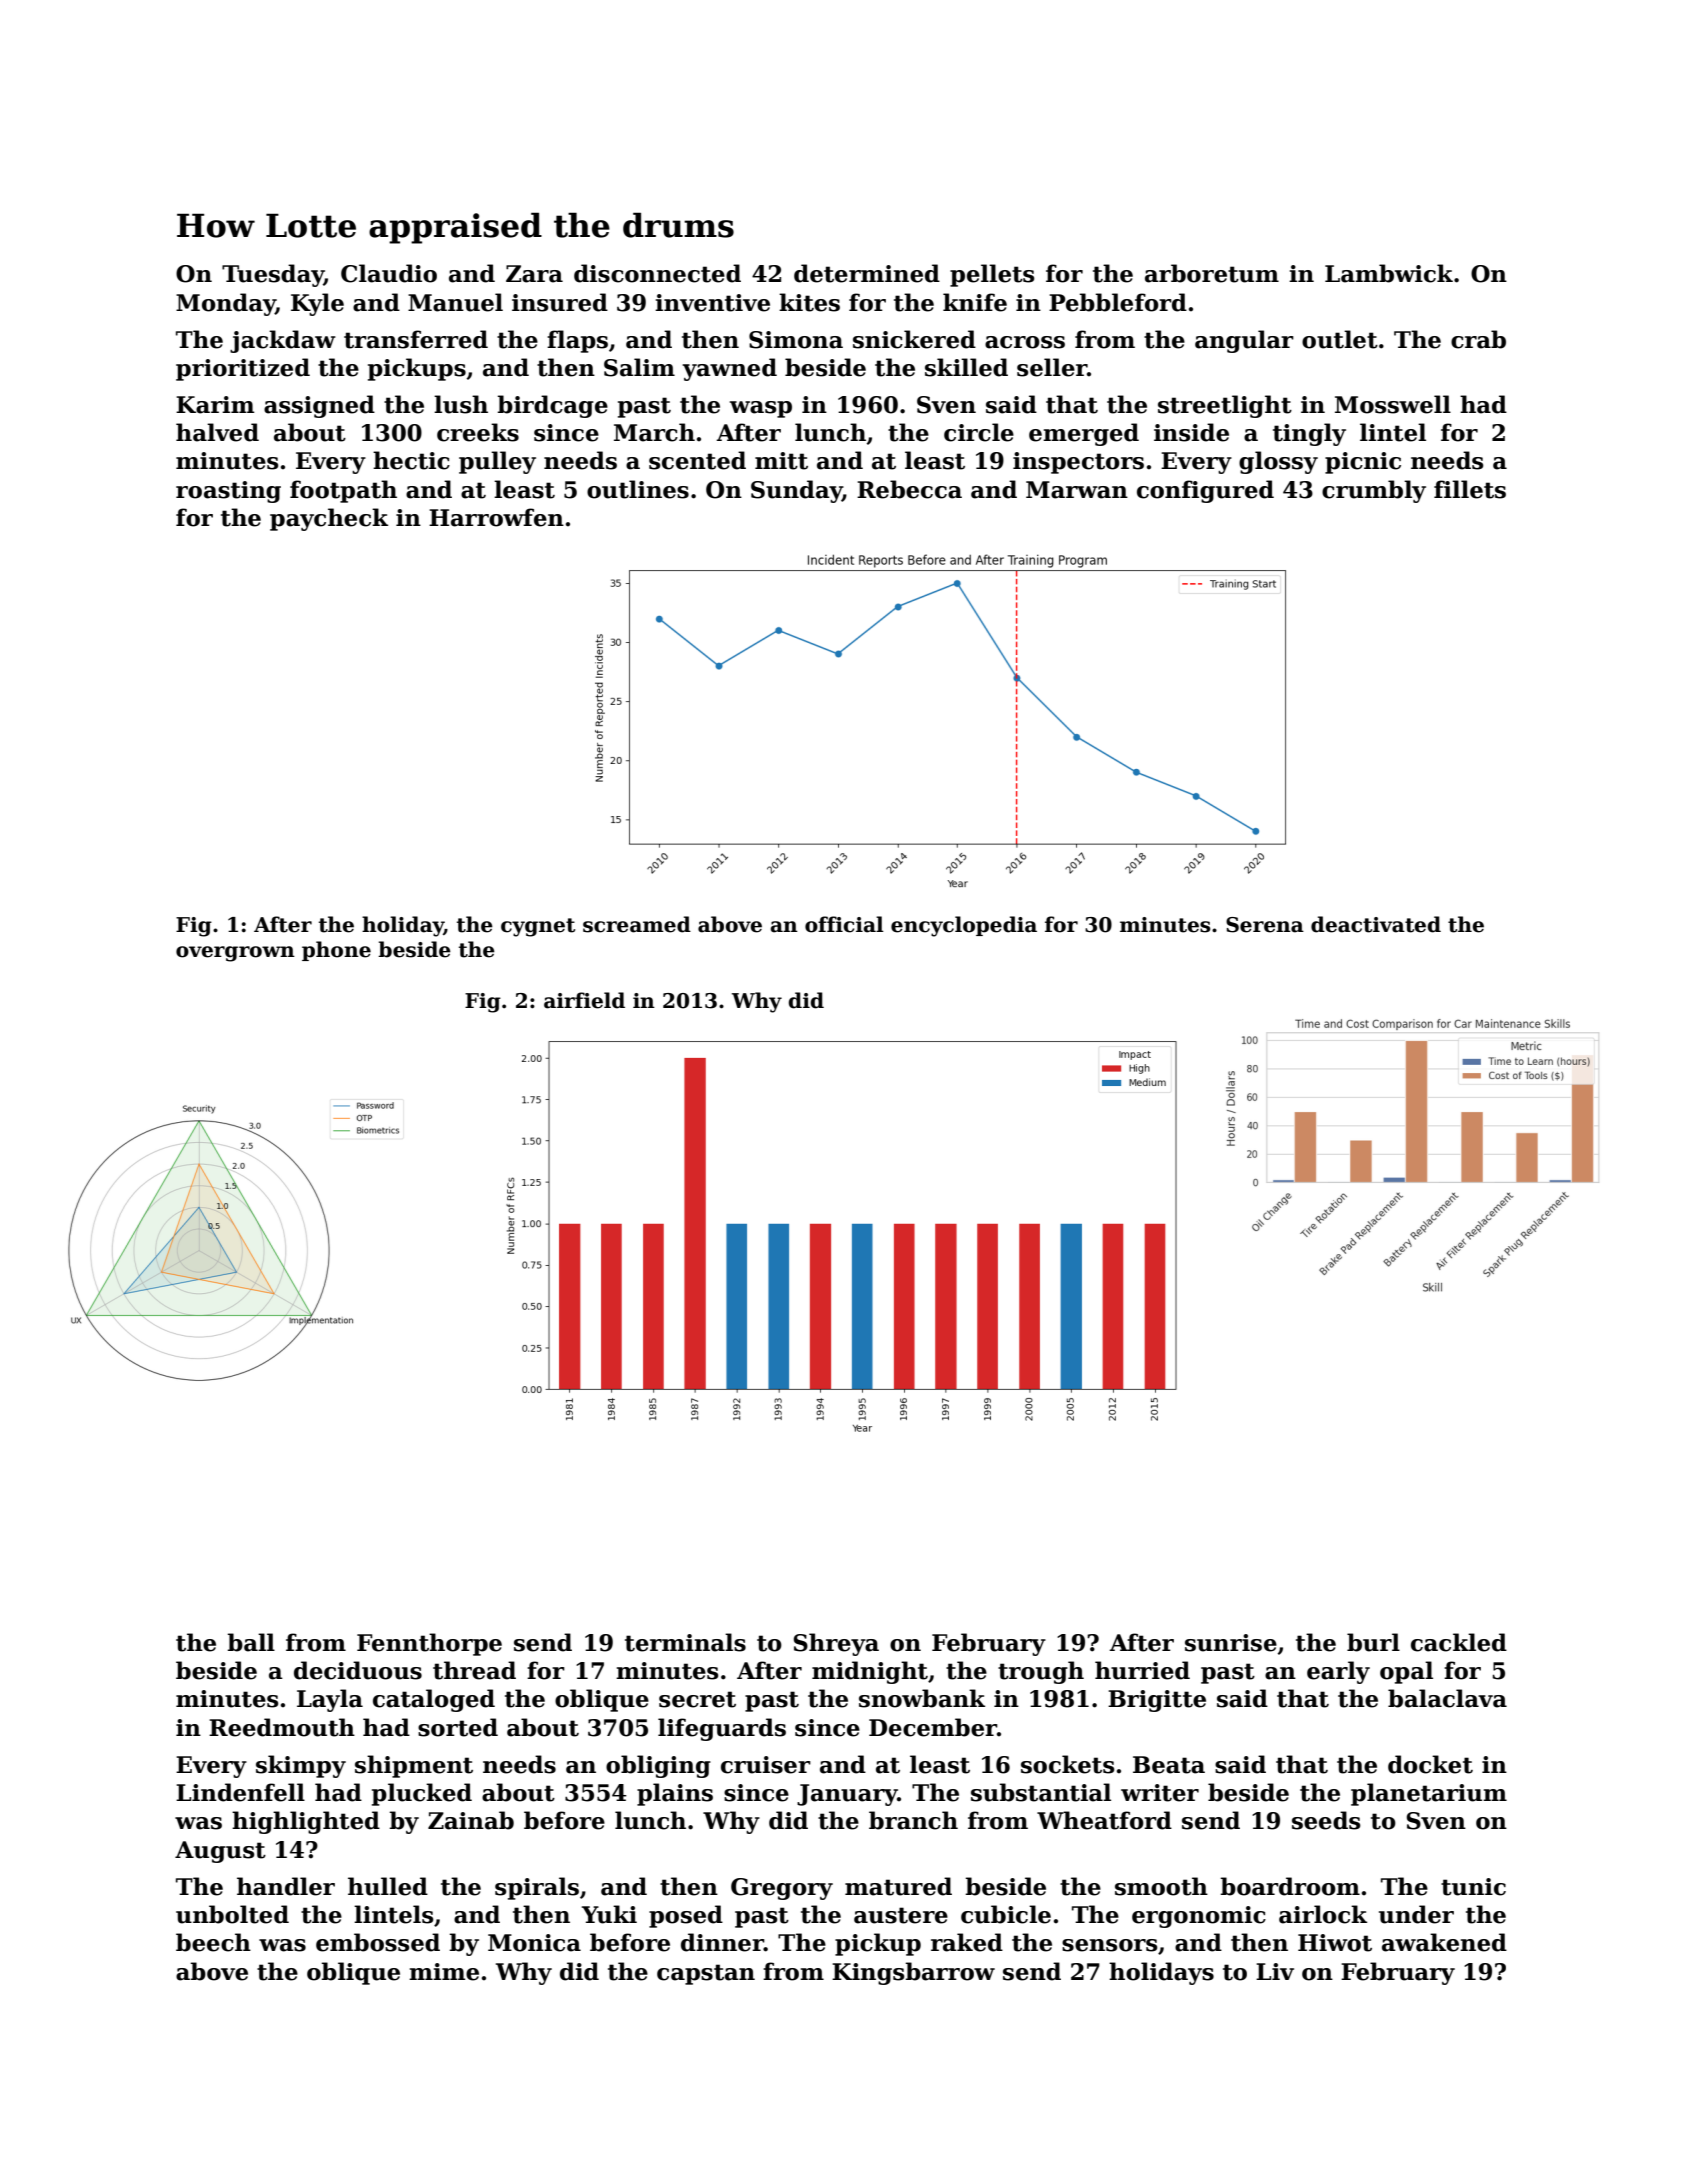 The image size is (1683, 2178). What do you see at coordinates (1373, 1642) in the document?
I see `burl` at bounding box center [1373, 1642].
